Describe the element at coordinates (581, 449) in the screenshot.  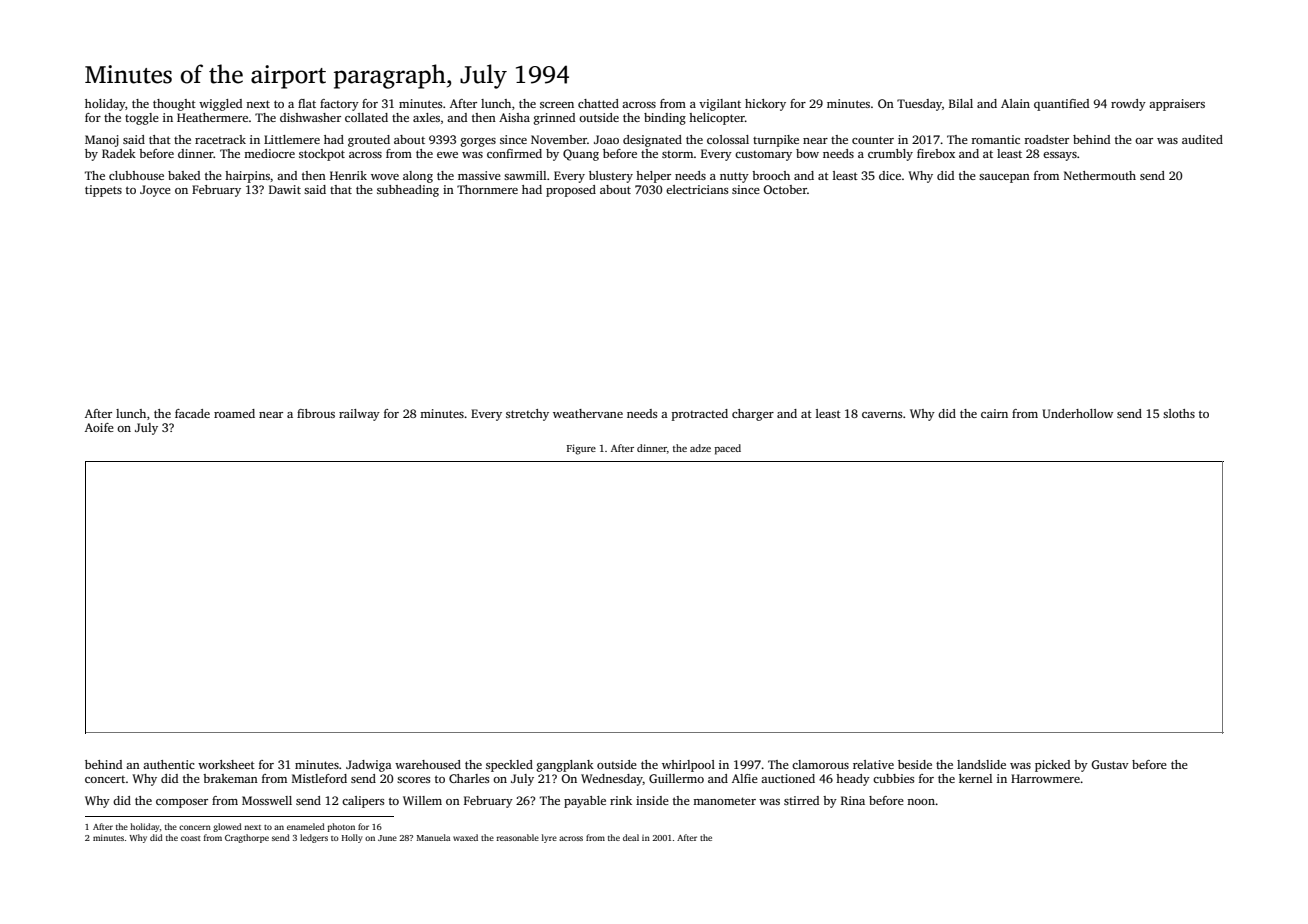
I see `Figure` at that location.
